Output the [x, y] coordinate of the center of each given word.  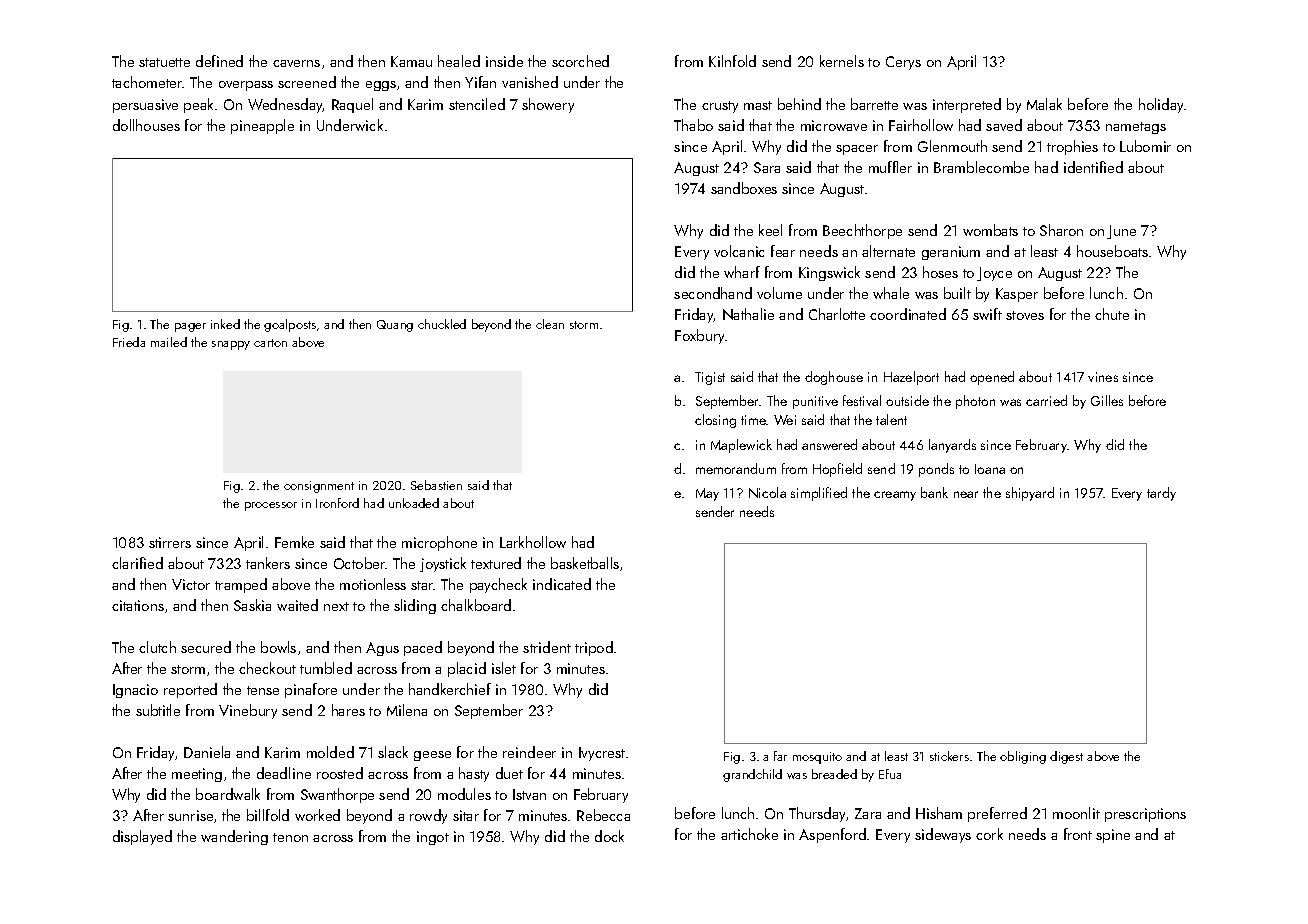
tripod [594, 648]
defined [219, 61]
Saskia [252, 605]
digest [1066, 757]
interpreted [967, 105]
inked [225, 324]
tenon [290, 837]
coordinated [908, 314]
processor [271, 506]
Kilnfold [732, 61]
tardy [1161, 494]
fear [783, 251]
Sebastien [436, 485]
